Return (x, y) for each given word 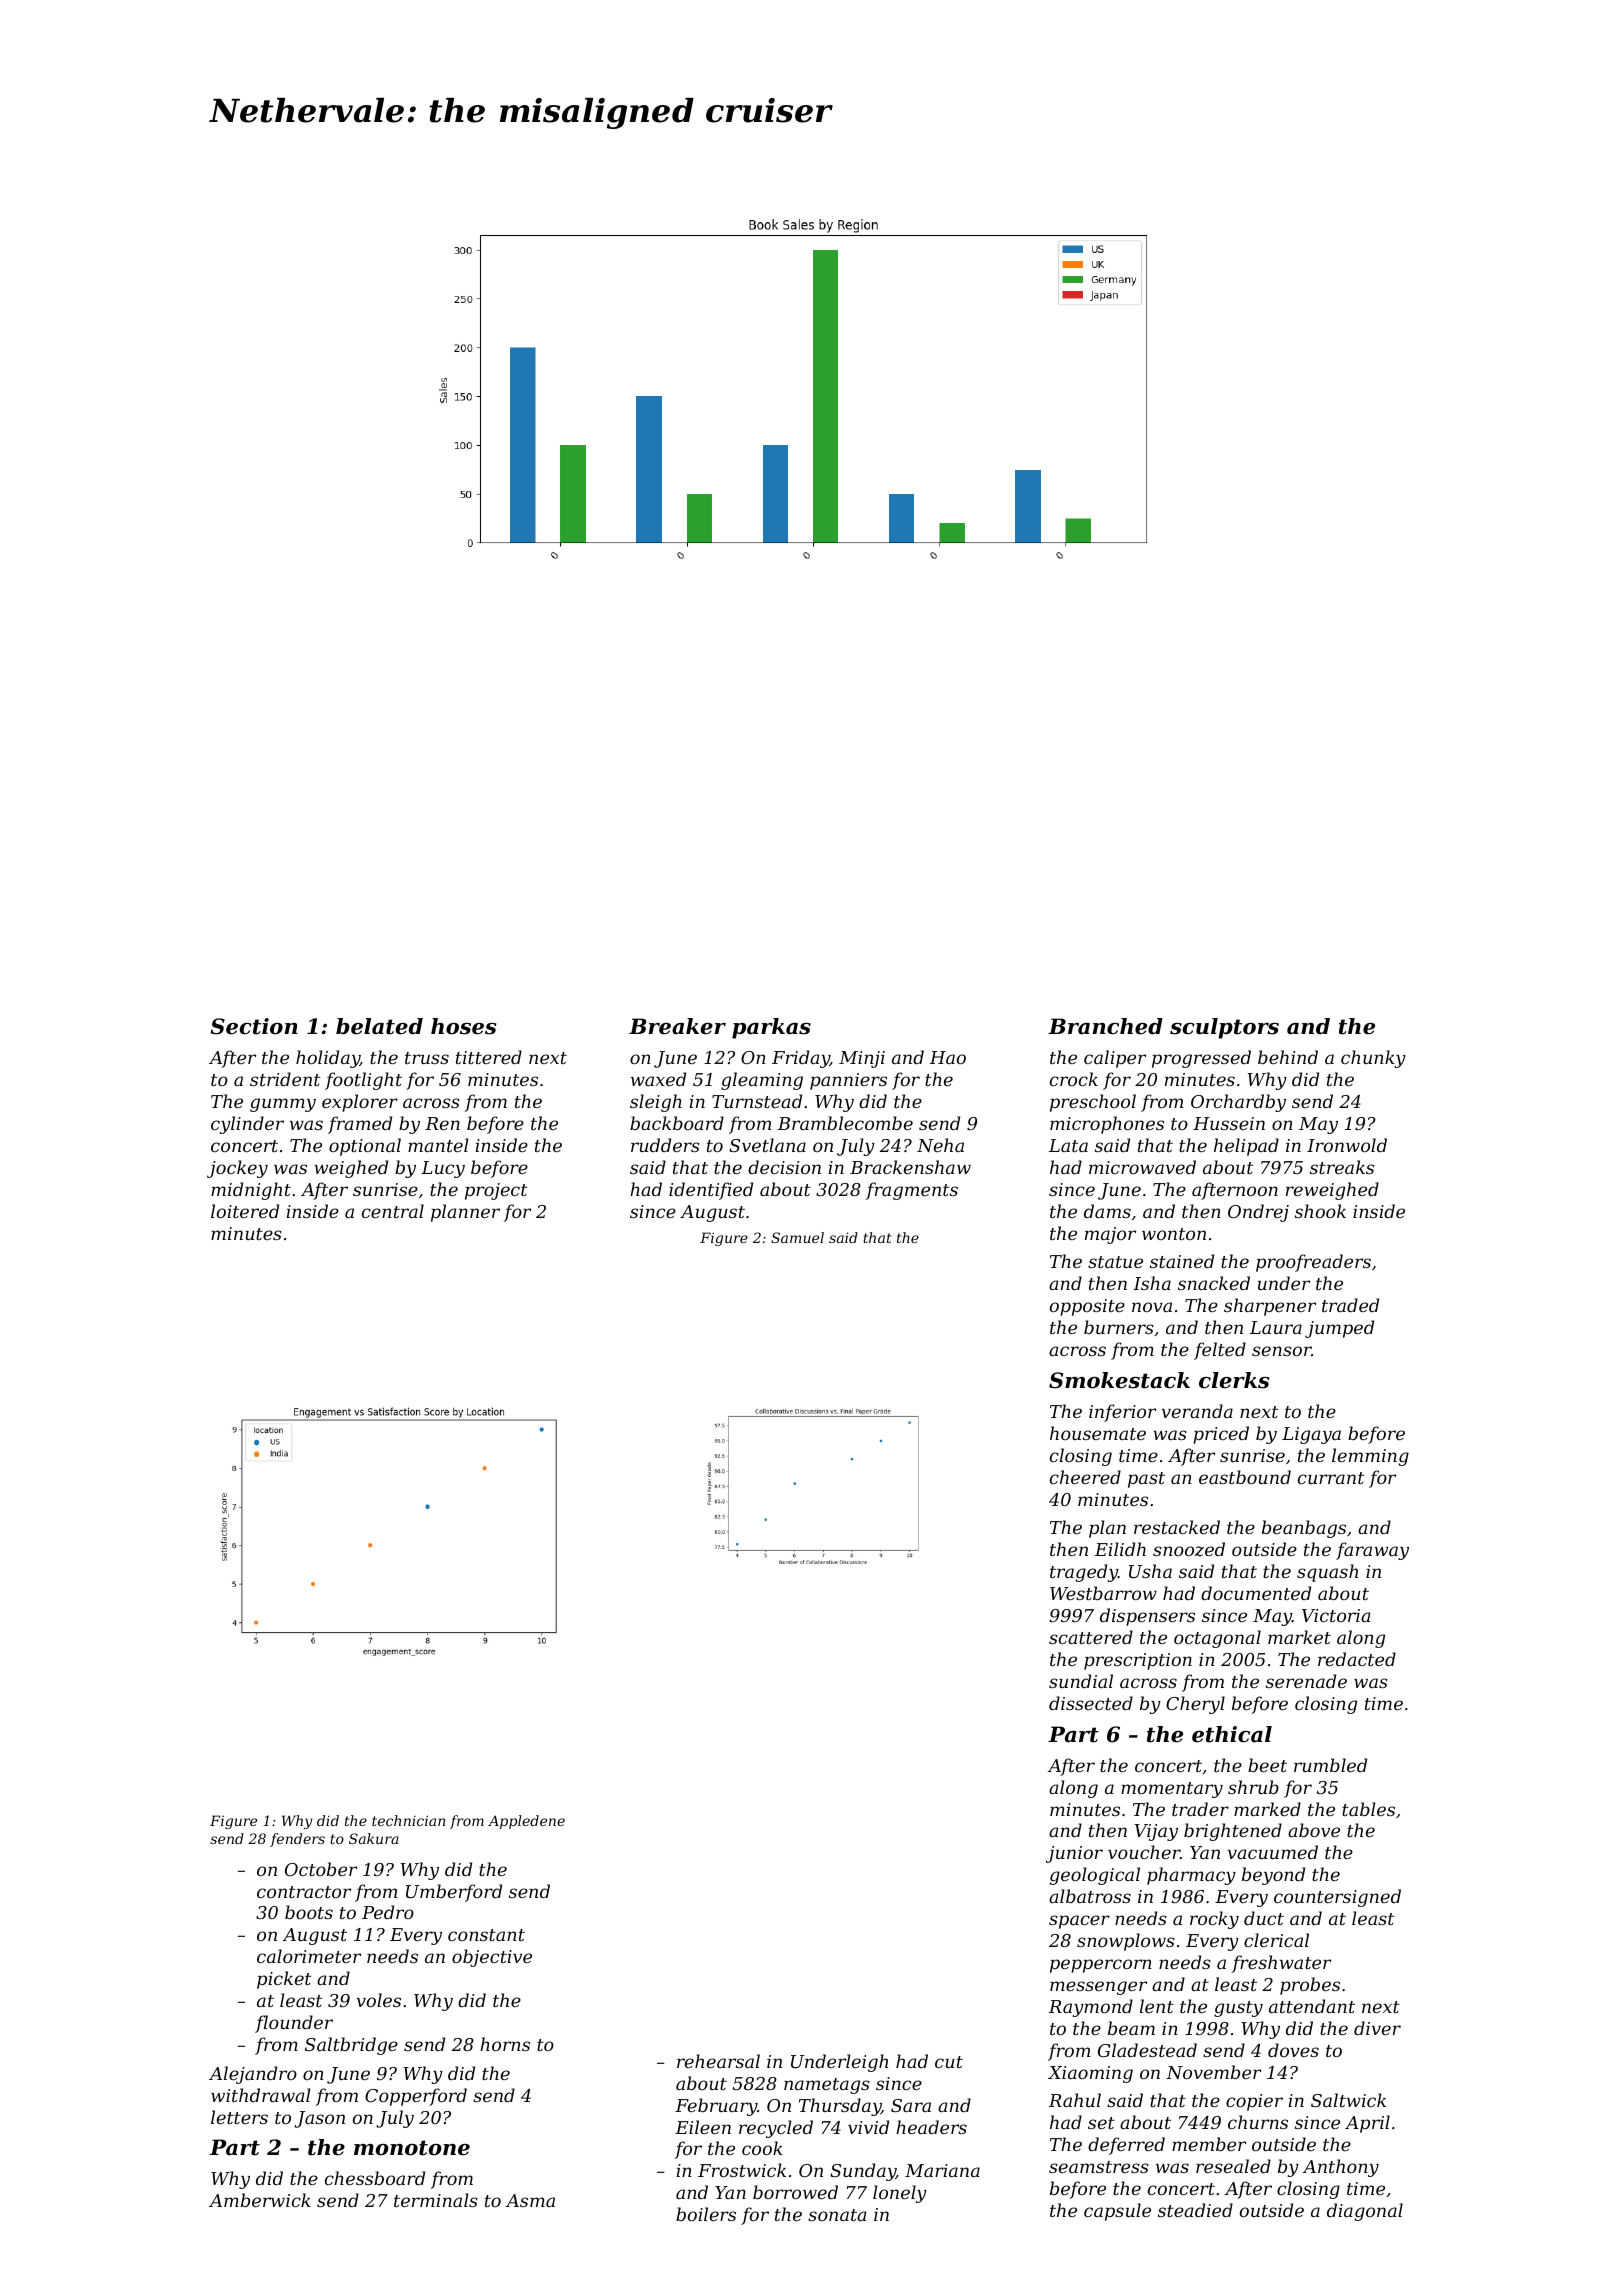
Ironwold (1347, 1145)
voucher (1144, 1852)
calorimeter (309, 1956)
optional (365, 1147)
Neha (940, 1145)
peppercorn (1101, 1966)
